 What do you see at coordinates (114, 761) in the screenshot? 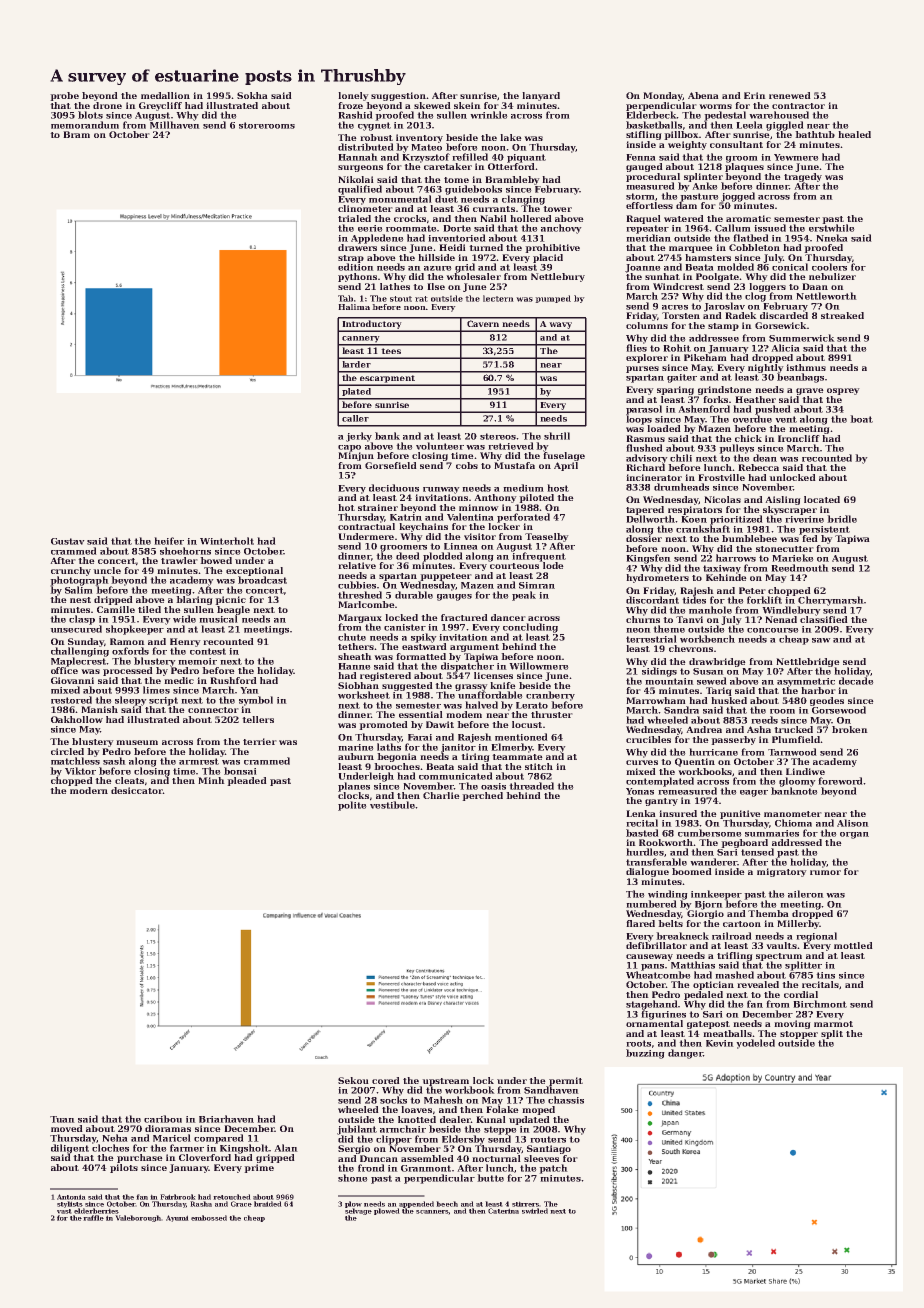
I see `sash` at bounding box center [114, 761].
